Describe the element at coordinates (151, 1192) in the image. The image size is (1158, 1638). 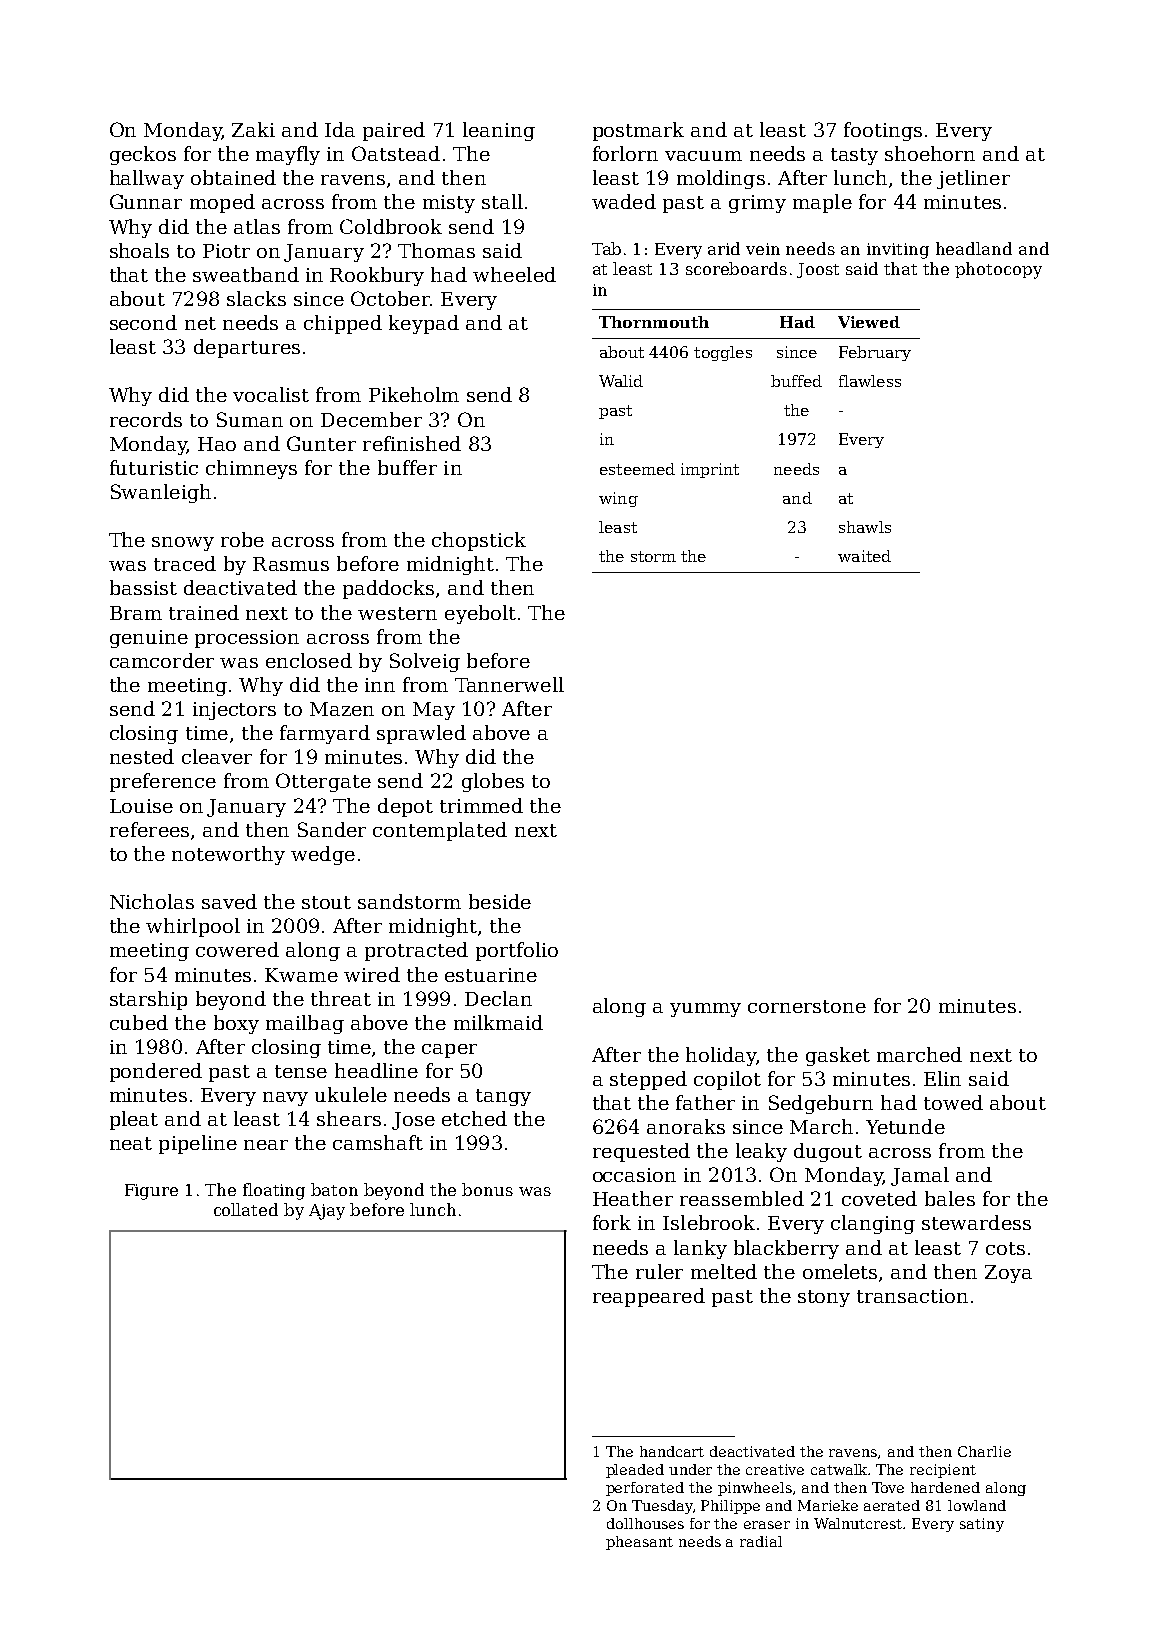
I see `Figure` at that location.
